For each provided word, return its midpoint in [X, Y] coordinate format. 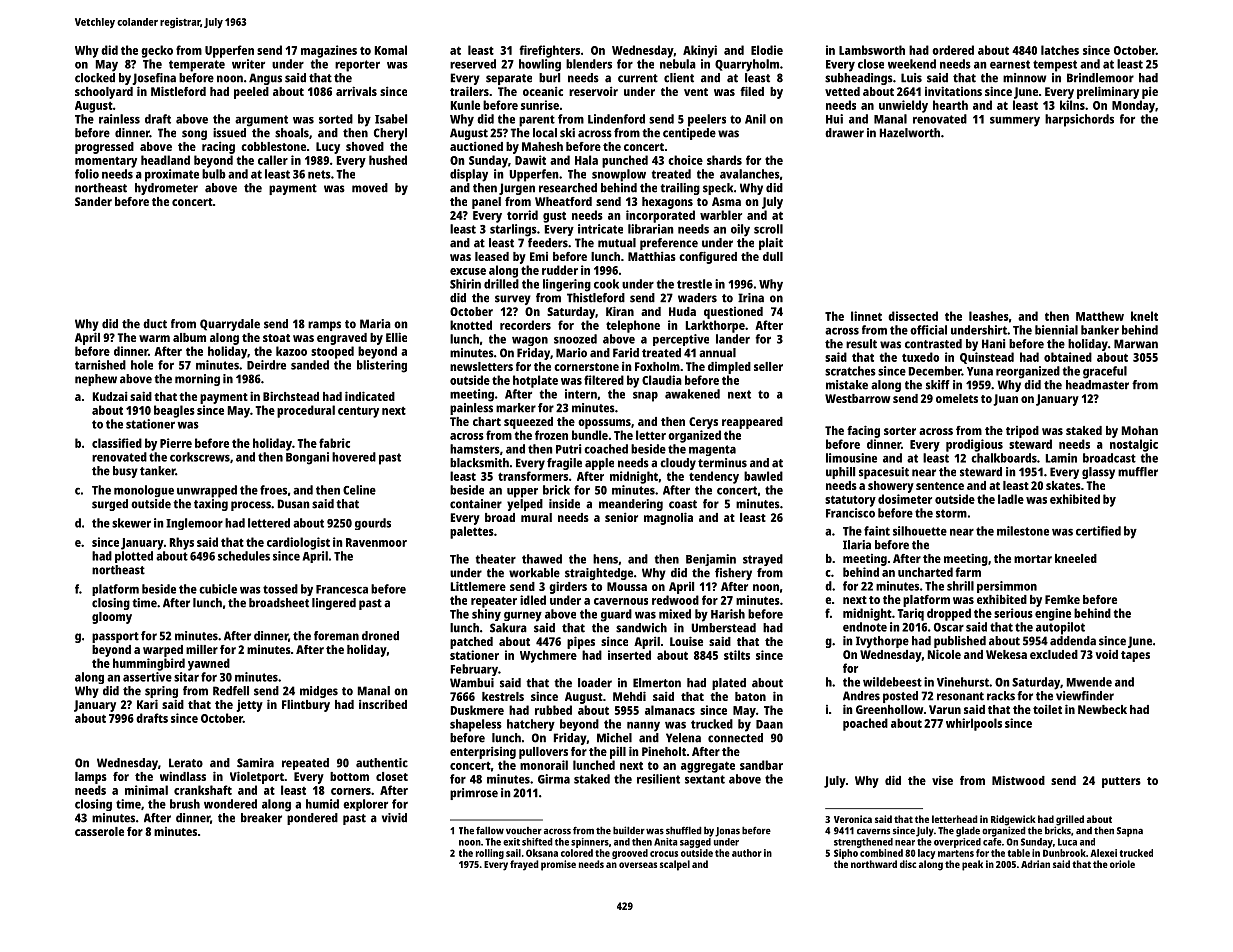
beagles [174, 411]
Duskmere [477, 710]
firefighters [549, 51]
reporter [357, 66]
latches [1060, 50]
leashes [989, 316]
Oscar [949, 627]
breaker [261, 818]
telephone [633, 326]
